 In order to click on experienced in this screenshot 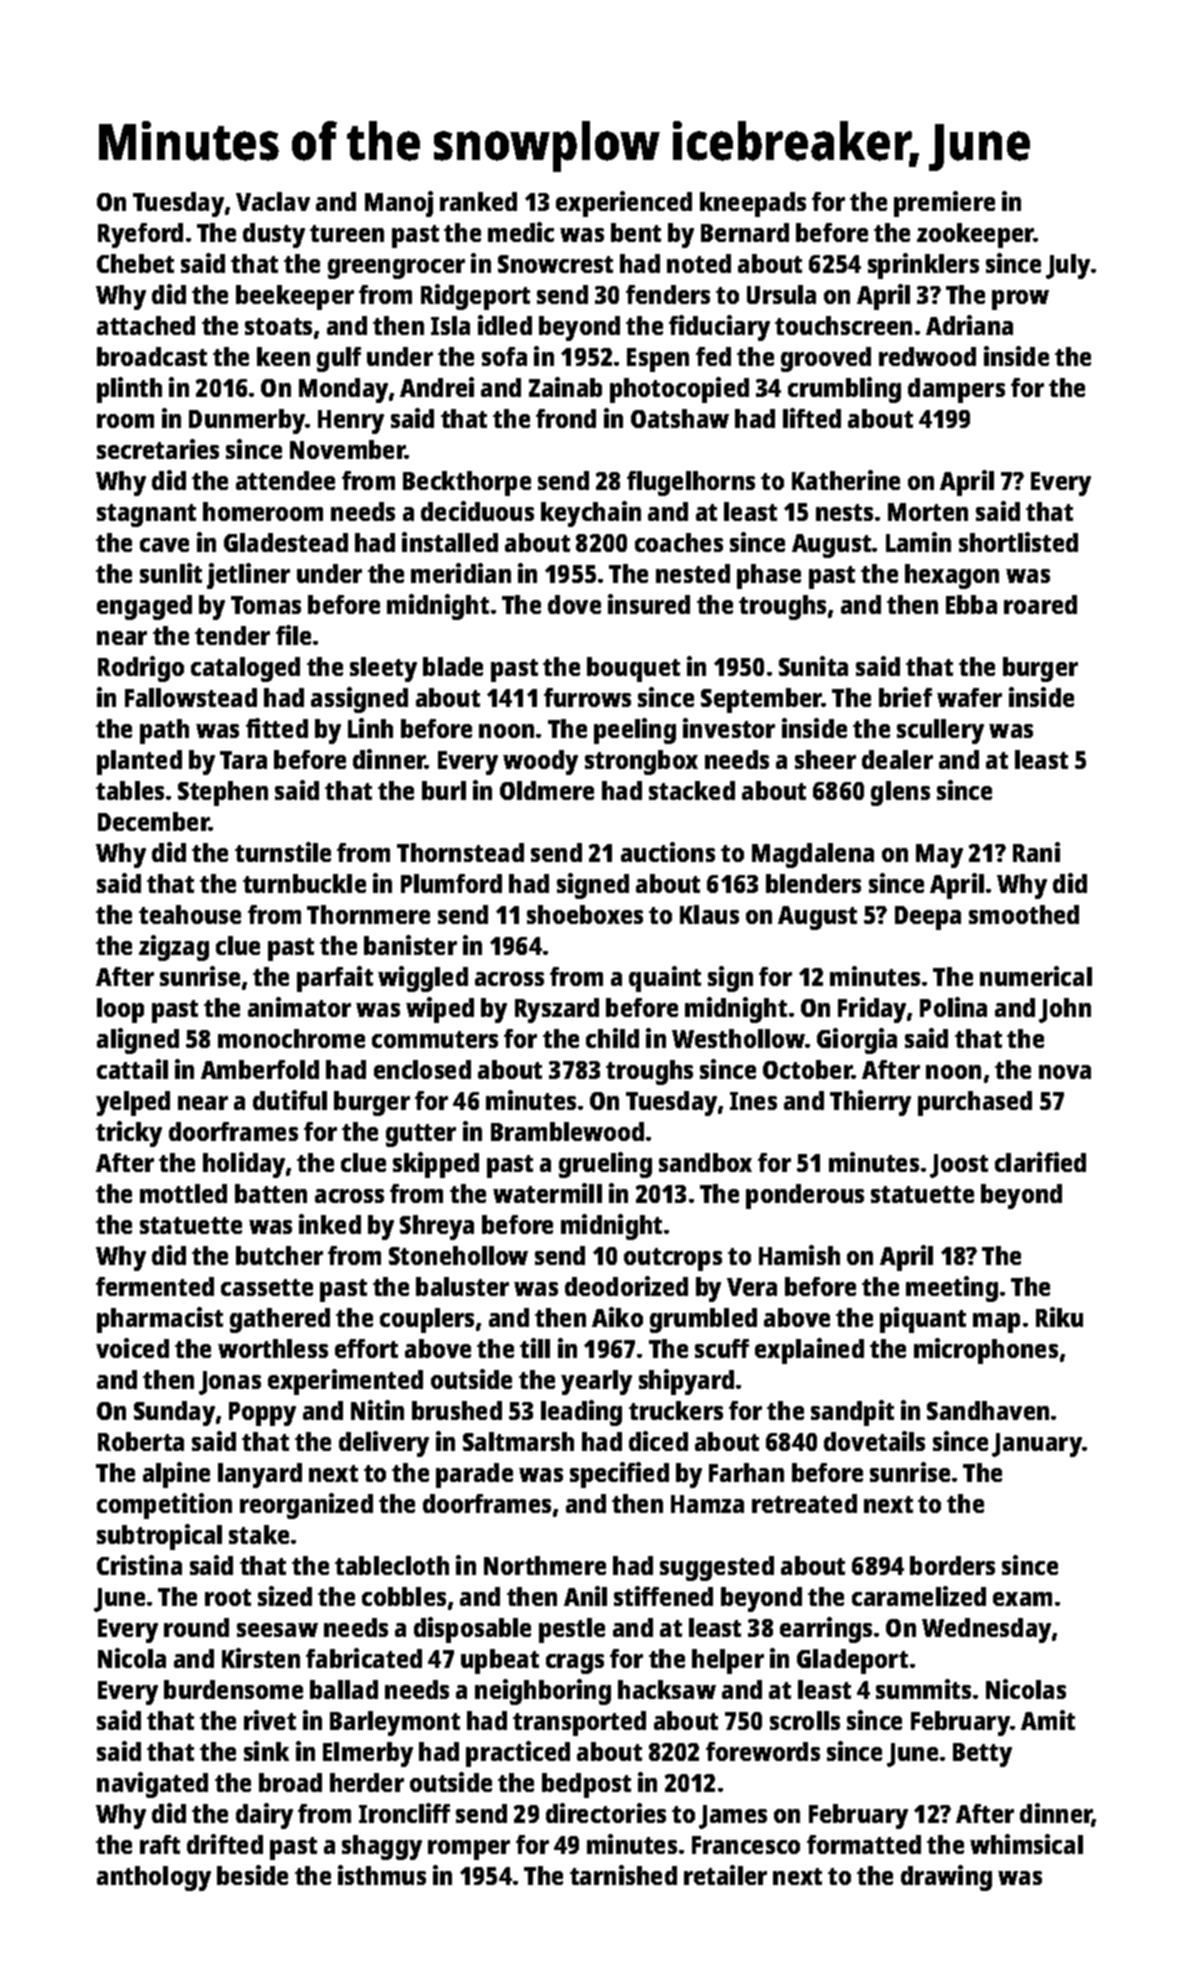, I will do `click(624, 204)`.
